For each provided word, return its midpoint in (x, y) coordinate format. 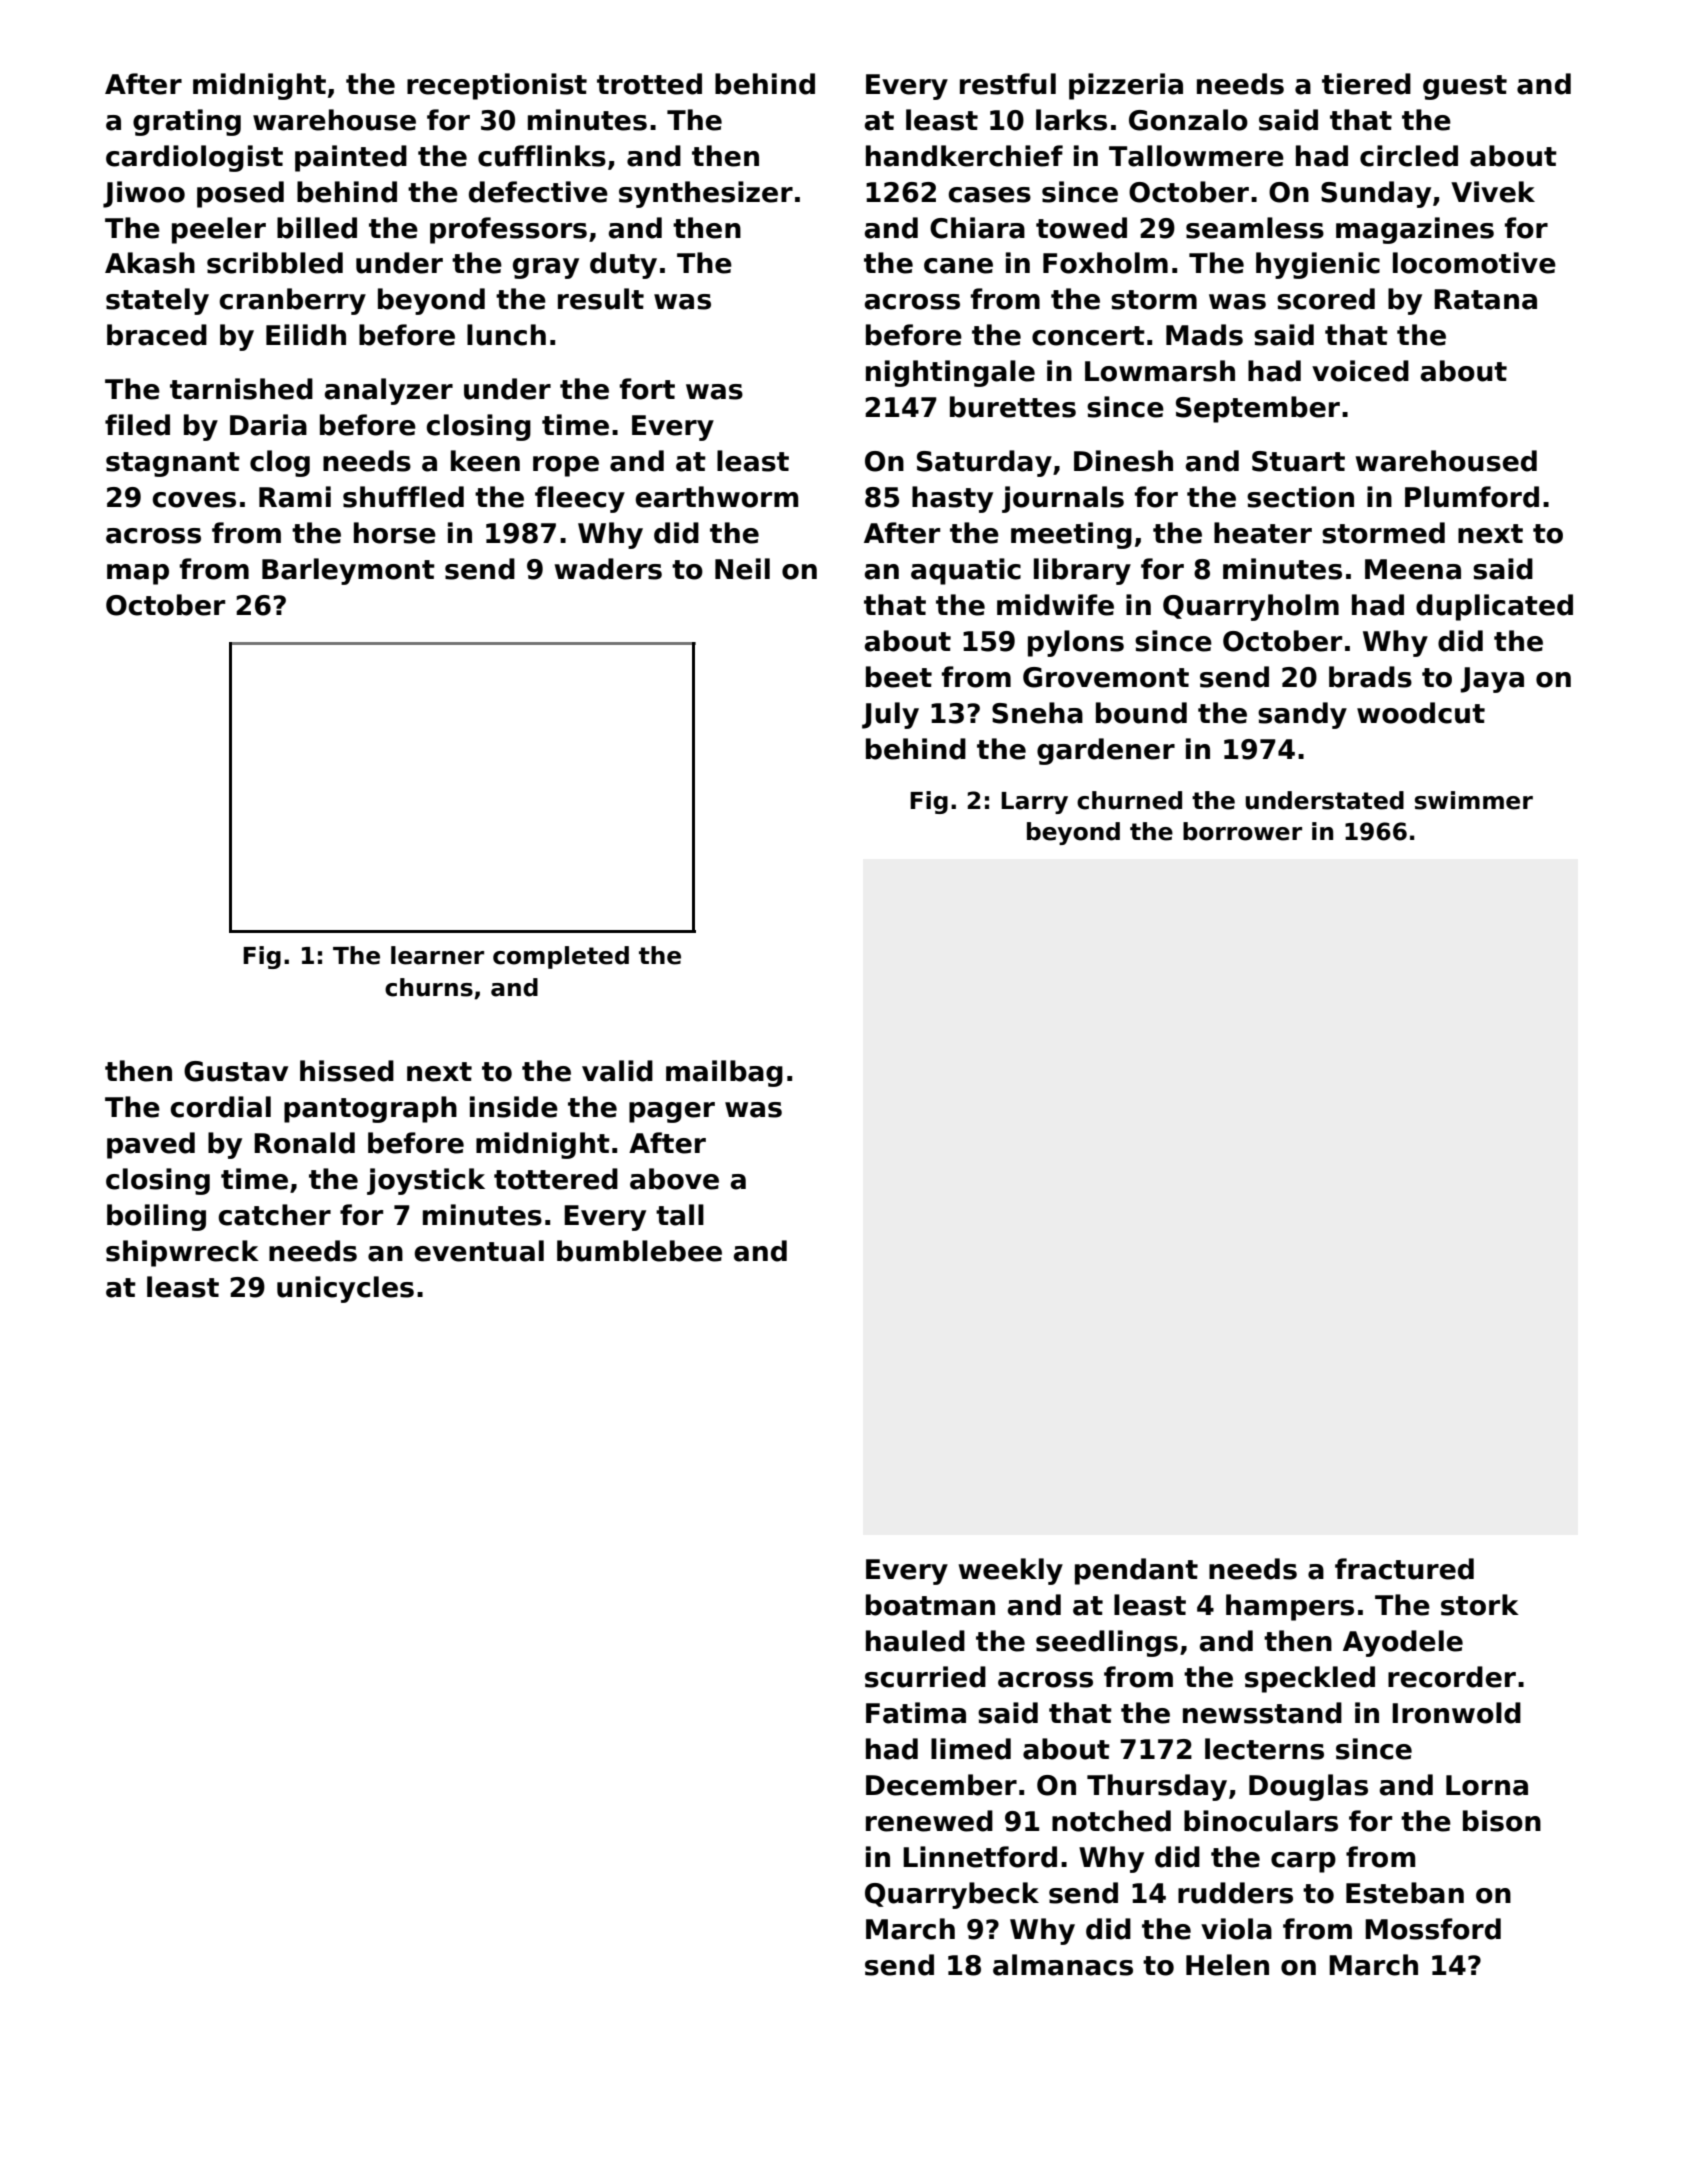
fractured (1404, 1569)
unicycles (345, 1289)
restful (1008, 84)
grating (187, 122)
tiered (1366, 84)
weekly (1011, 1571)
